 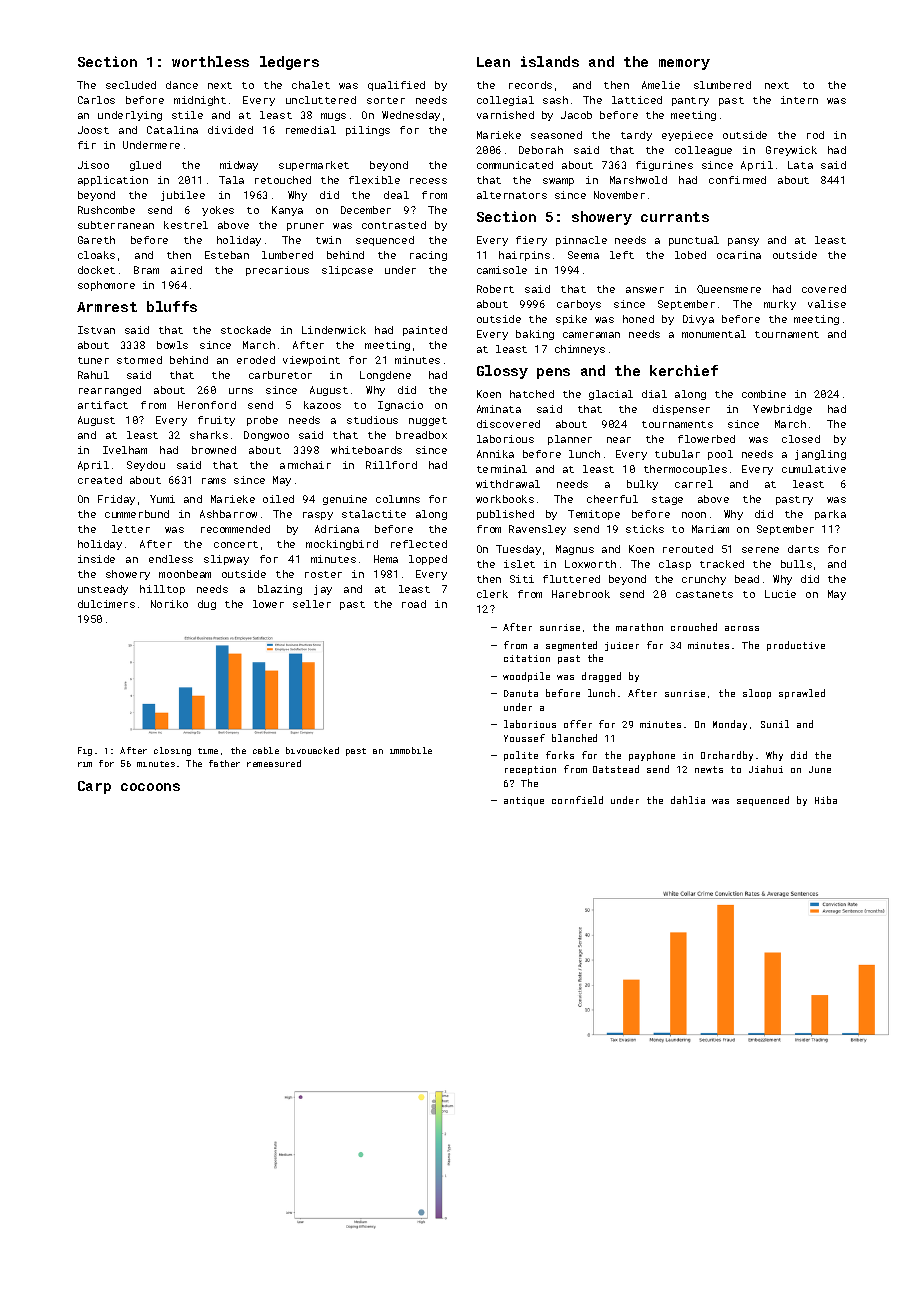 I want to click on qualified, so click(x=396, y=86).
